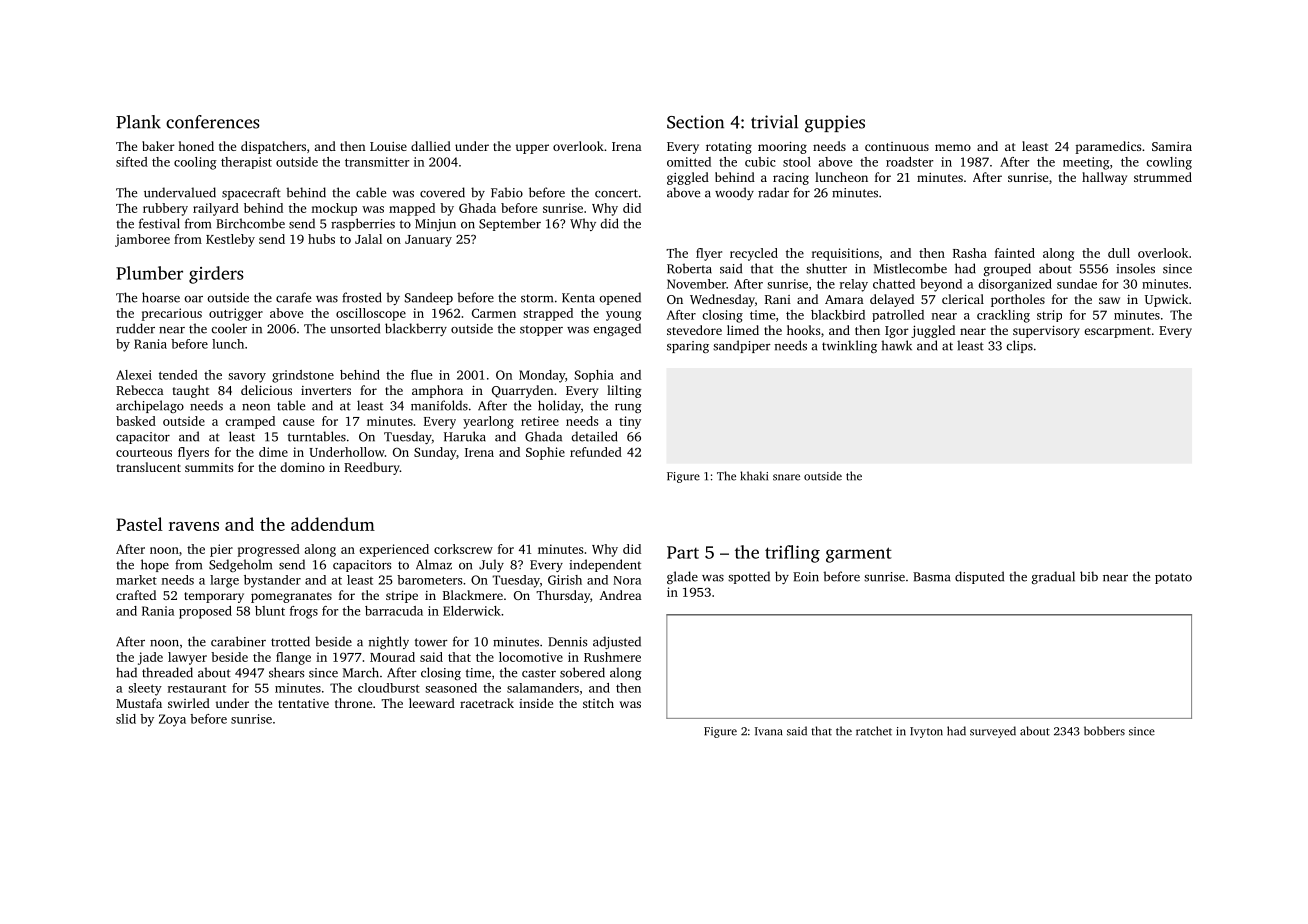 This screenshot has width=1308, height=924. Describe the element at coordinates (970, 253) in the screenshot. I see `Rasha` at that location.
